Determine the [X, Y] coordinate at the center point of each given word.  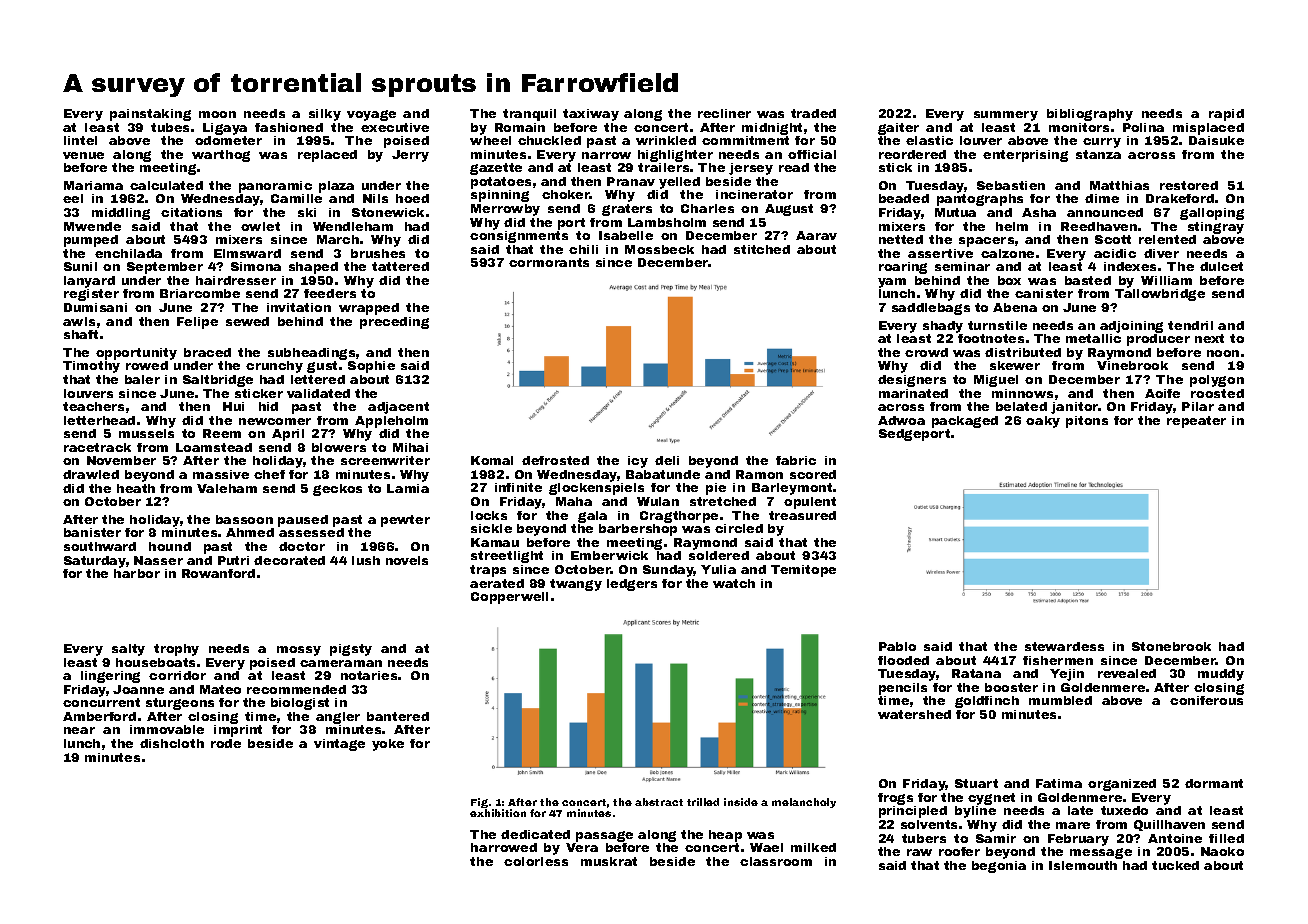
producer [1158, 340]
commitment [745, 140]
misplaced [1208, 129]
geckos [337, 490]
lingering [110, 677]
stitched [762, 249]
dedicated [535, 834]
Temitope [803, 571]
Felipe [197, 323]
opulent [810, 503]
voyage [371, 115]
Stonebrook [1171, 646]
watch [734, 583]
